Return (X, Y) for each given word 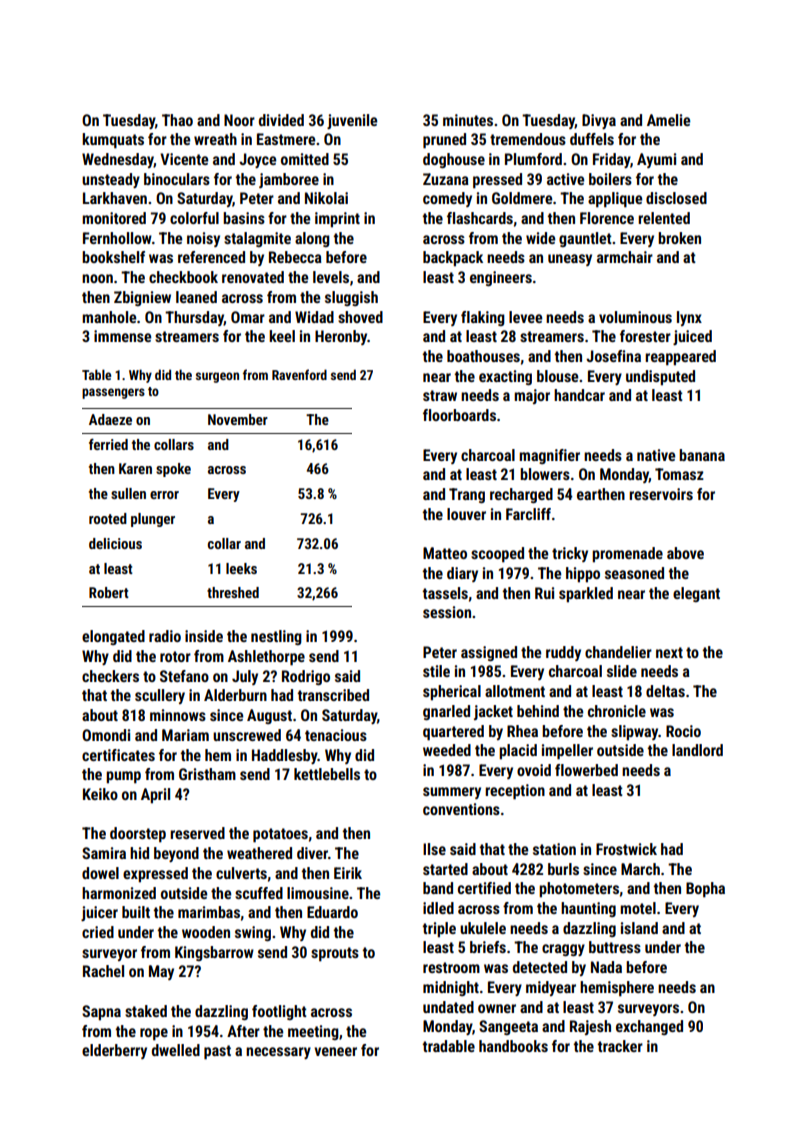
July (245, 677)
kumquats (113, 141)
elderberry (114, 1051)
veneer (335, 1051)
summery (452, 793)
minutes (468, 120)
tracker (620, 1046)
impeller (567, 752)
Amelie (668, 120)
